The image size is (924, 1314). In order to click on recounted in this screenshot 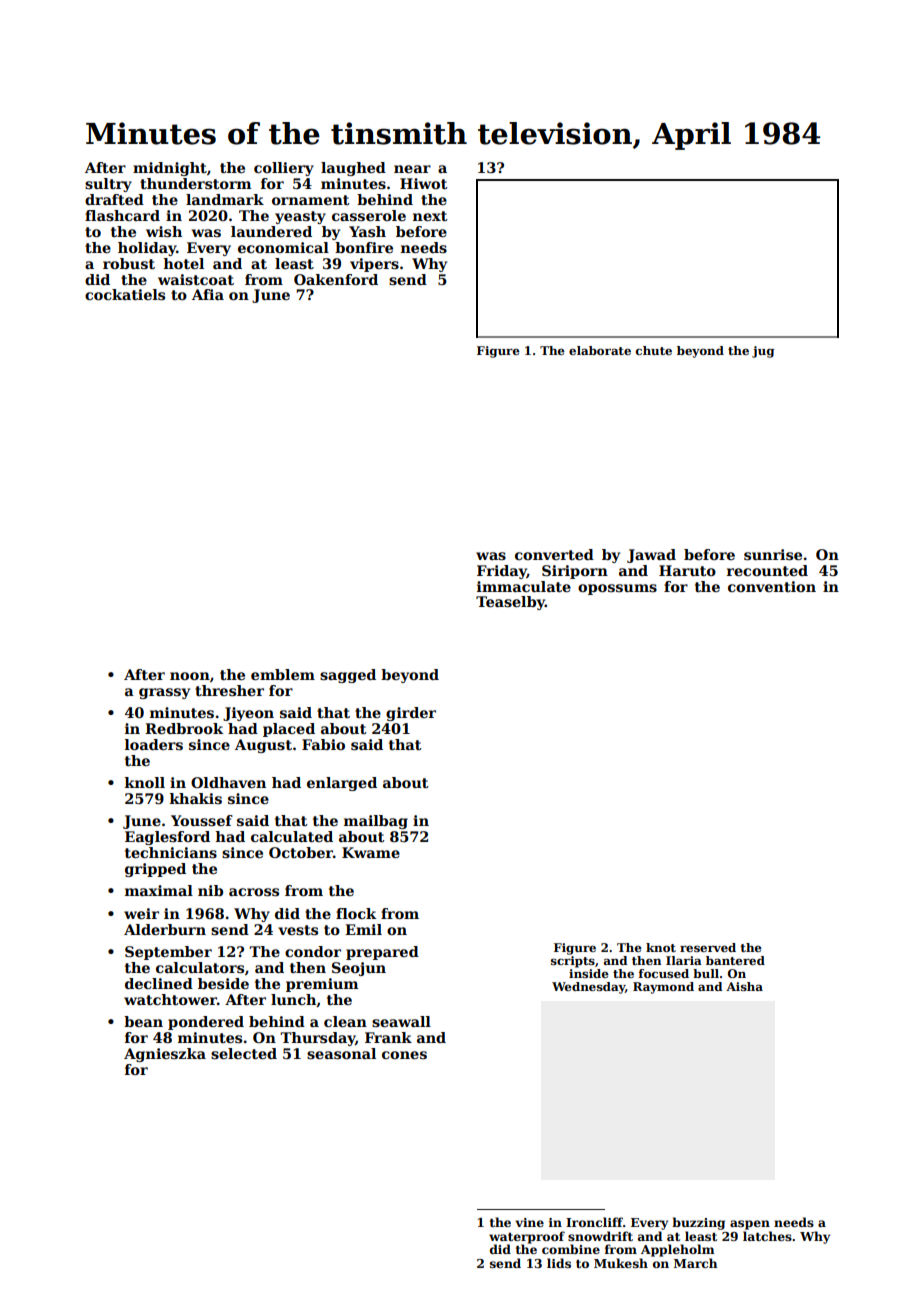, I will do `click(767, 570)`.
